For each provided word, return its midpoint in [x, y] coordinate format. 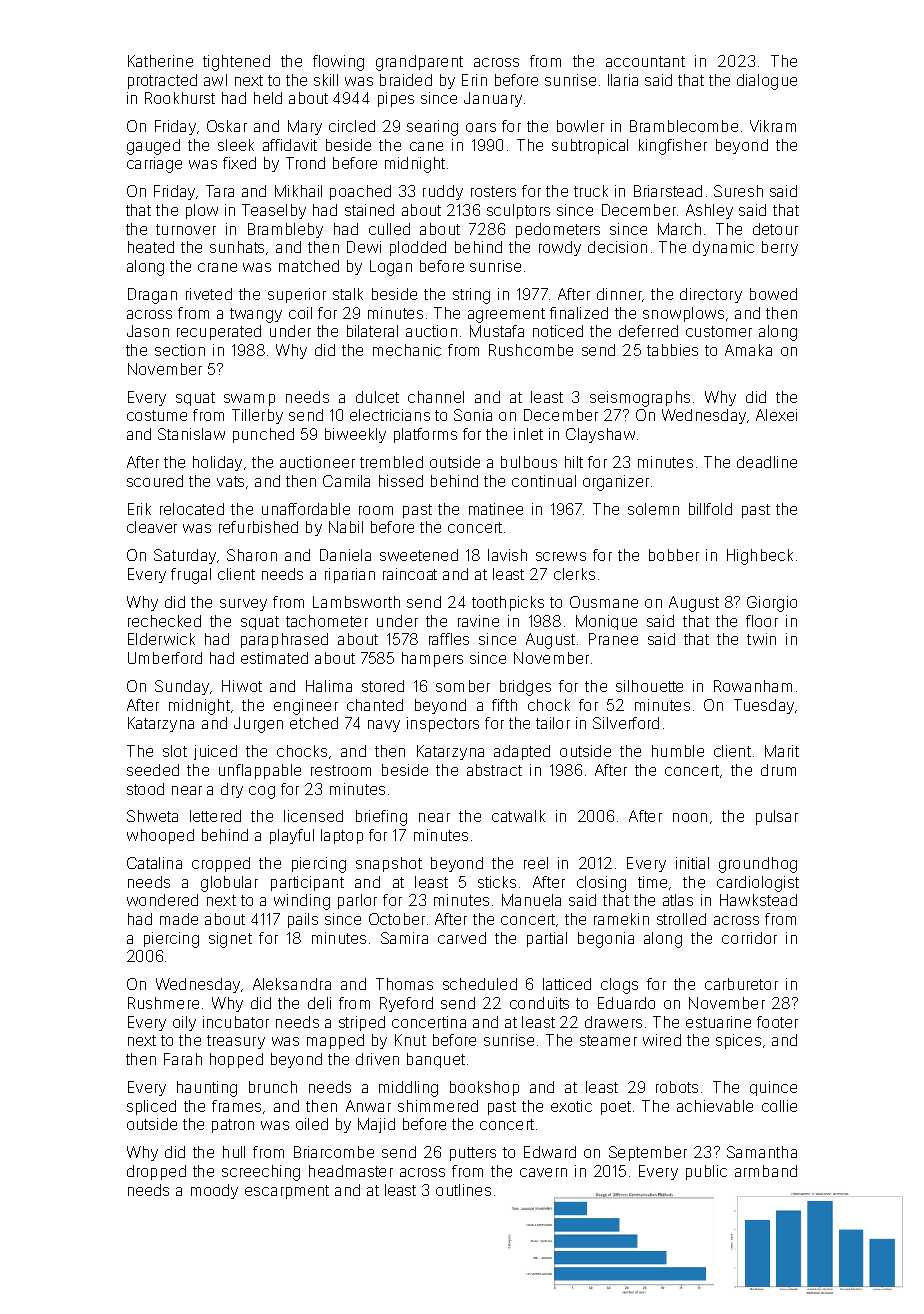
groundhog [758, 865]
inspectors [443, 724]
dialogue [767, 82]
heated [151, 247]
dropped [156, 1172]
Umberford [165, 658]
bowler [580, 126]
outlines [463, 1190]
